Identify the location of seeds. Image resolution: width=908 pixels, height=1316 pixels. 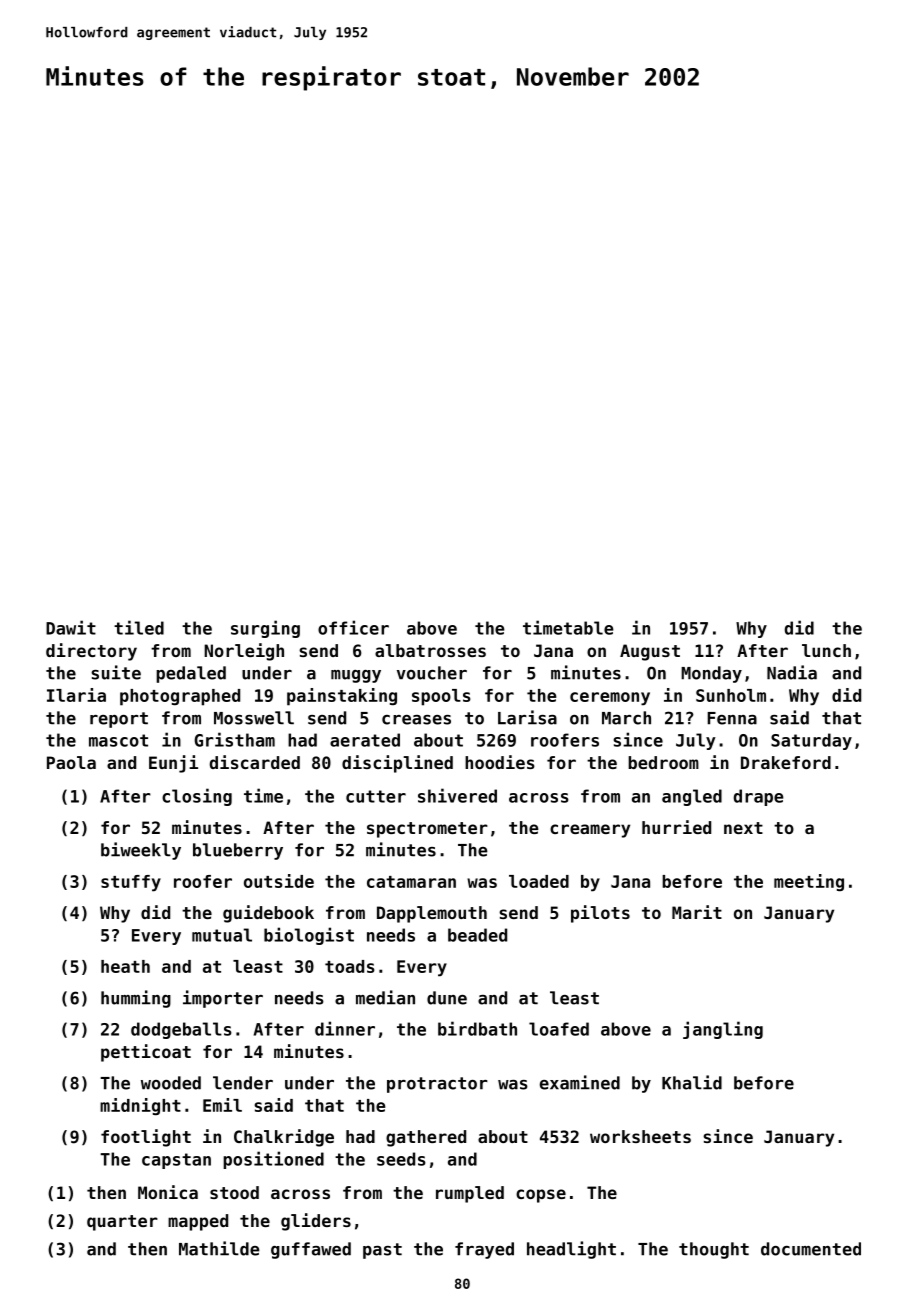
(401, 1159).
